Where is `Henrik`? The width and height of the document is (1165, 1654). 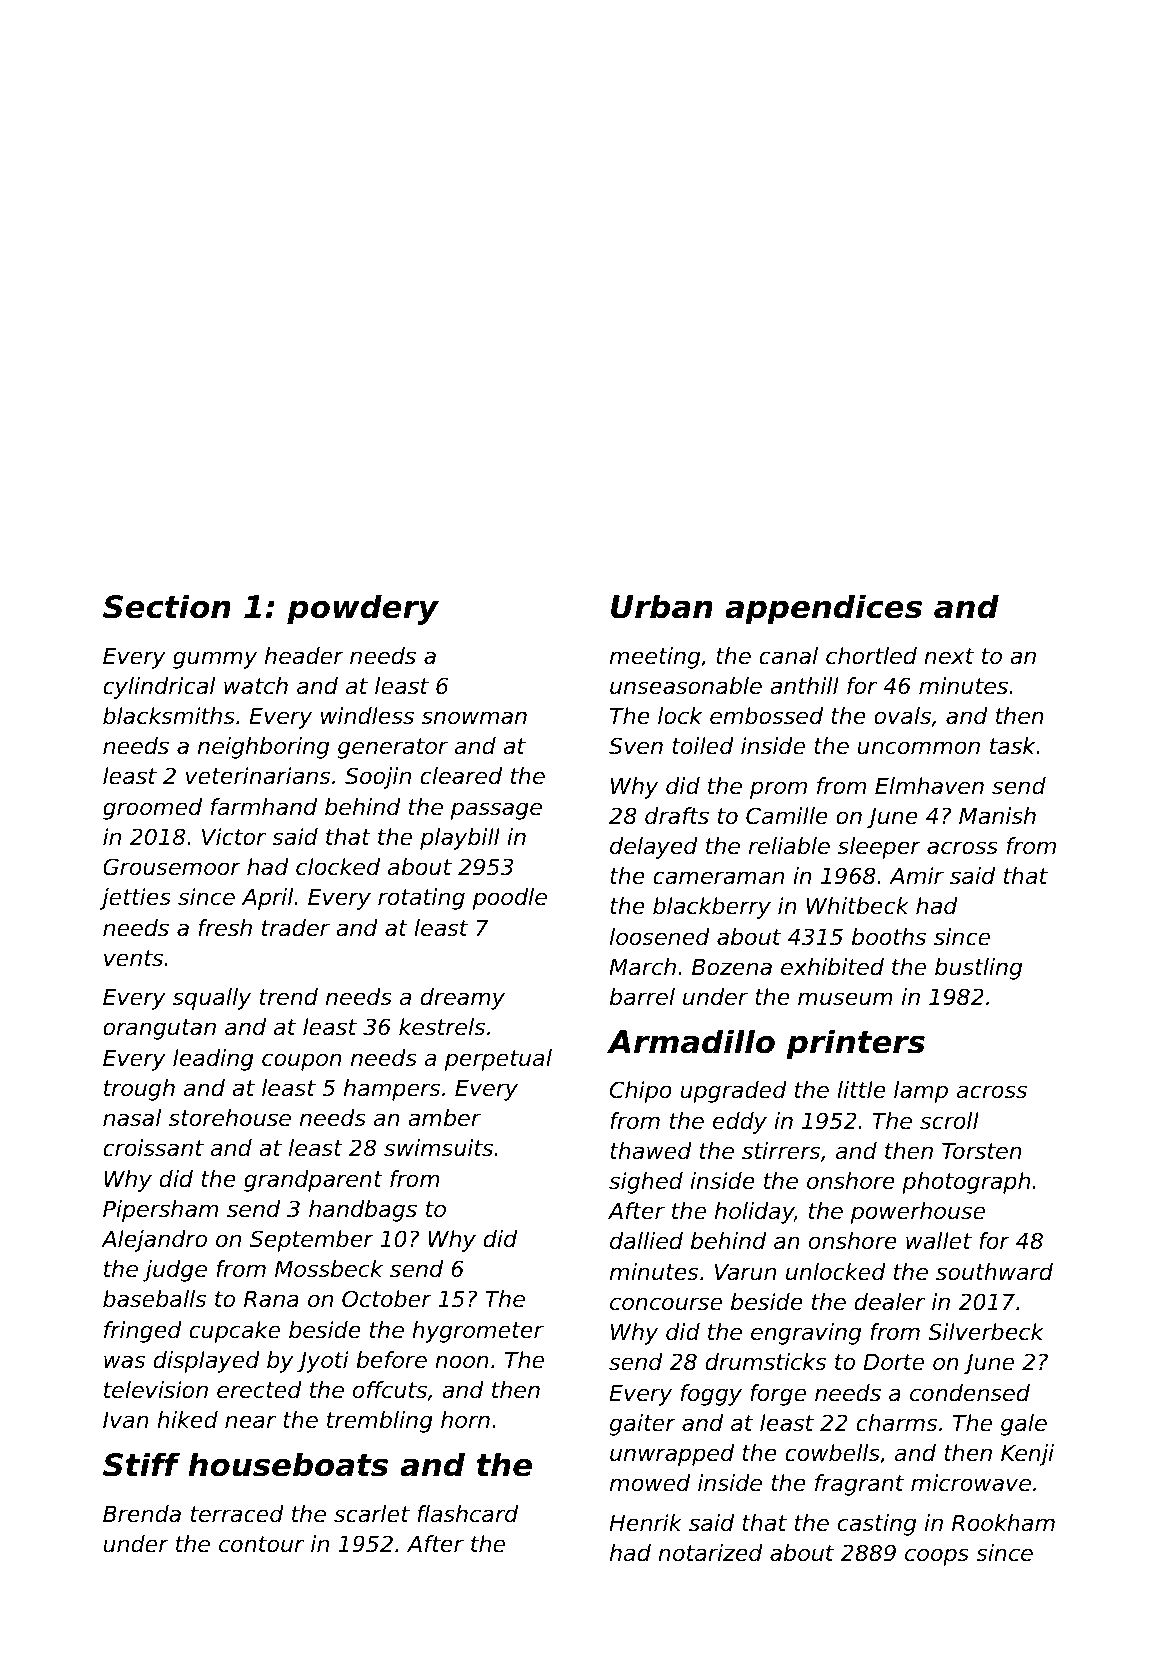
Henrik is located at coordinates (645, 1523).
